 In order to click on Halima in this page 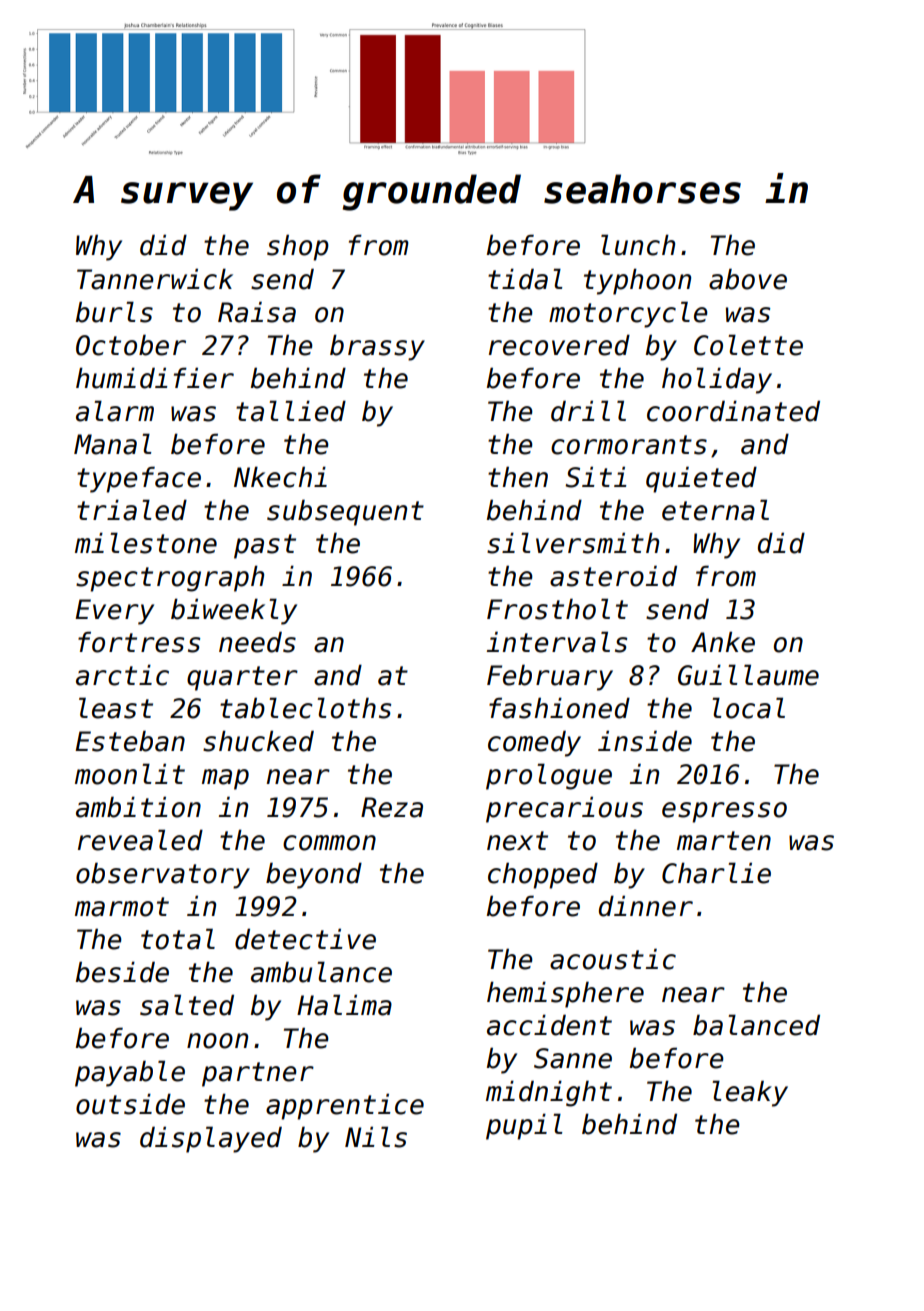, I will do `click(344, 1005)`.
